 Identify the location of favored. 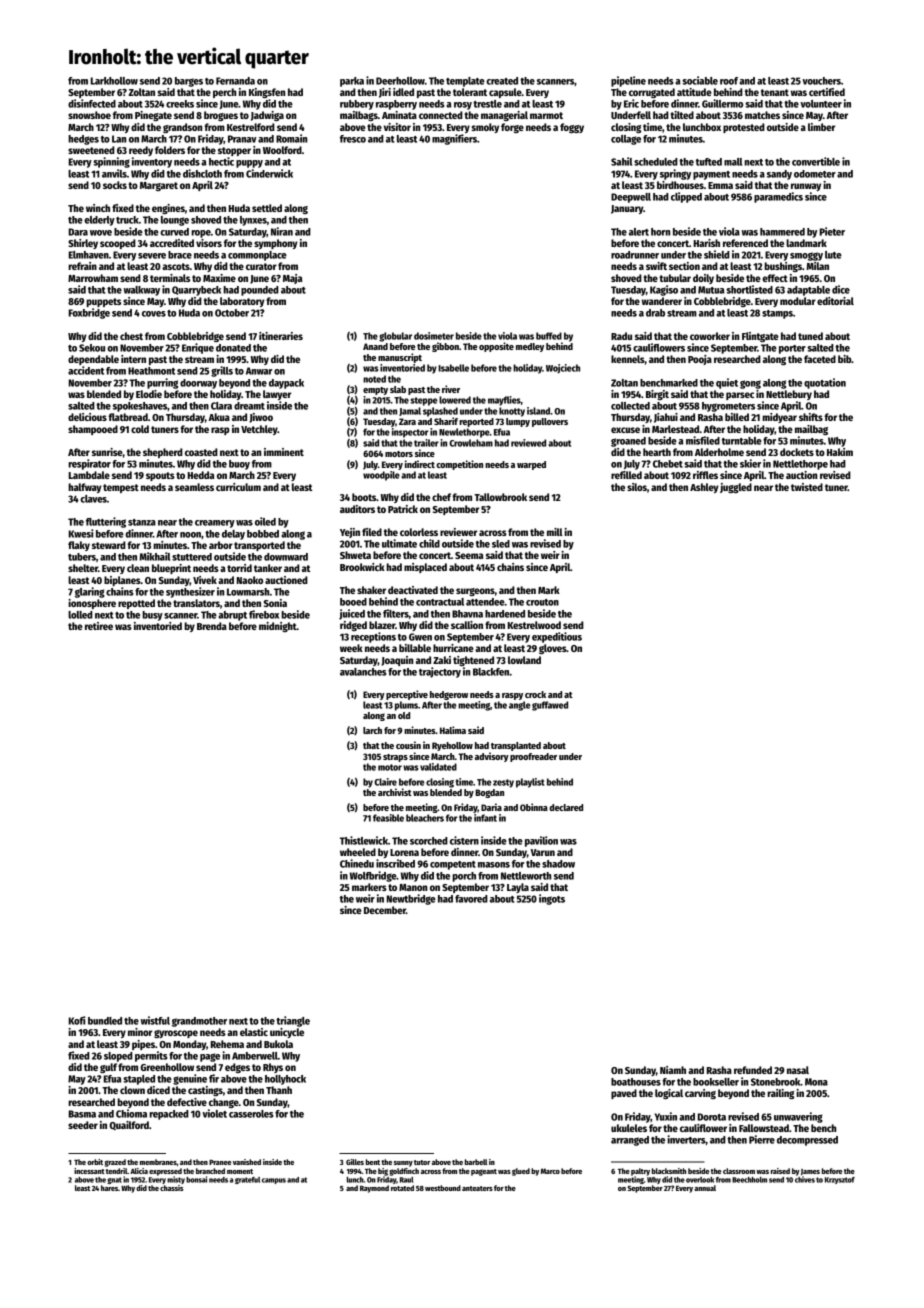
(471, 899).
